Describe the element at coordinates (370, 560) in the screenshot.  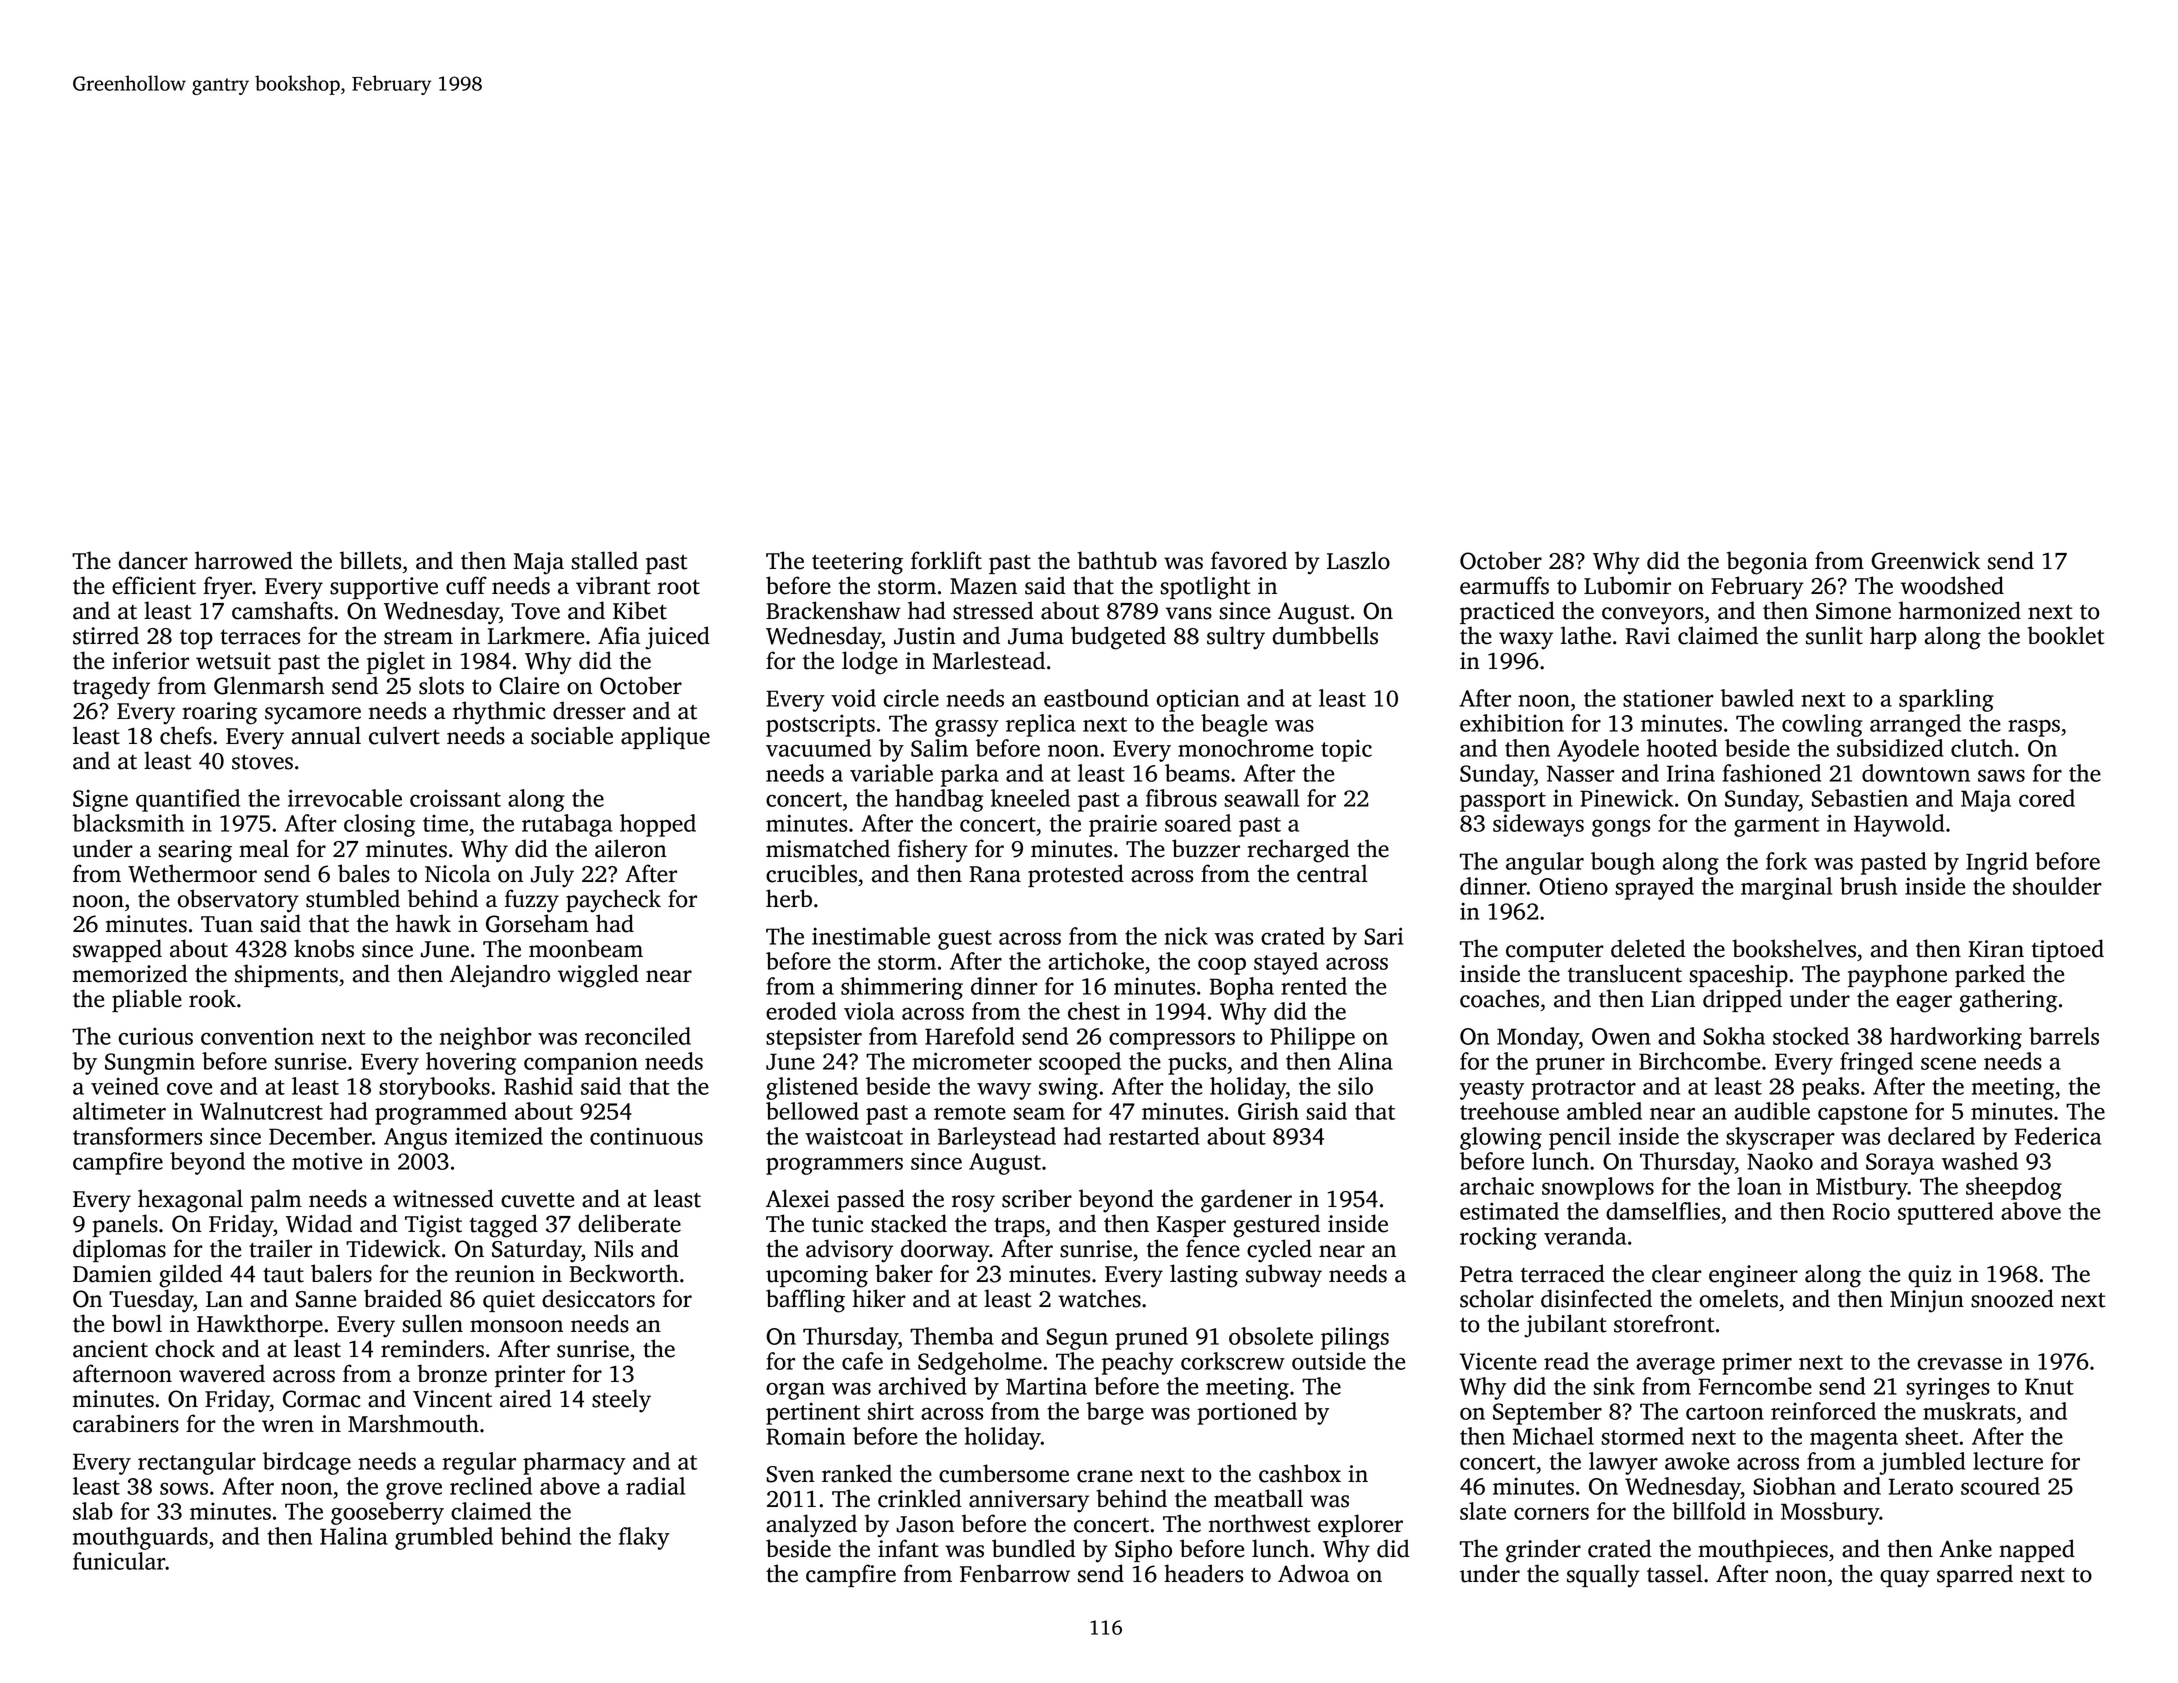
I see `billets` at that location.
